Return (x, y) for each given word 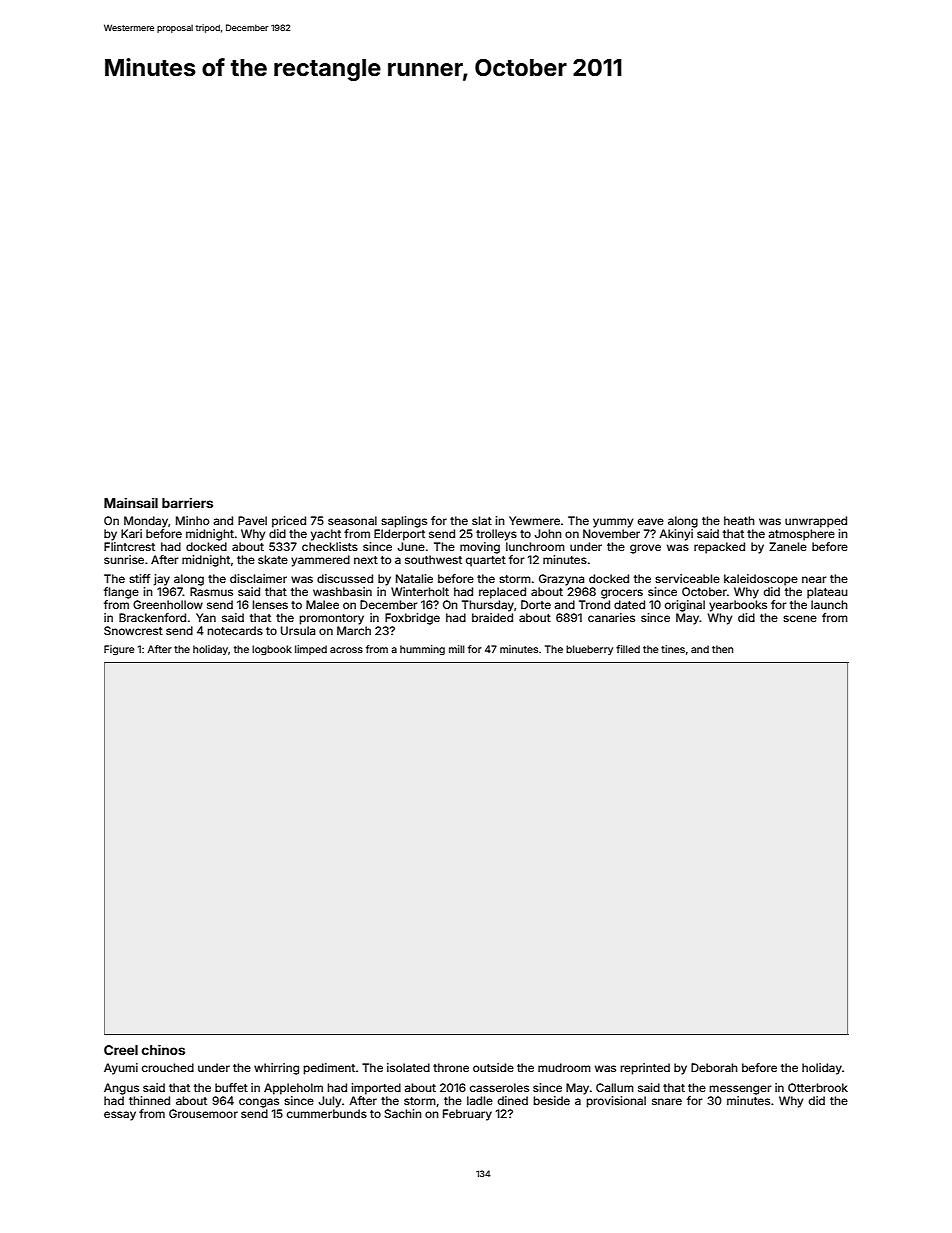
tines (673, 649)
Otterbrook (818, 1087)
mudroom (564, 1067)
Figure (119, 650)
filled (628, 649)
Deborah (714, 1067)
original (685, 606)
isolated (408, 1067)
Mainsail (131, 503)
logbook (272, 650)
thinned (149, 1100)
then (722, 649)
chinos (163, 1050)
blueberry (589, 650)
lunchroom (535, 546)
